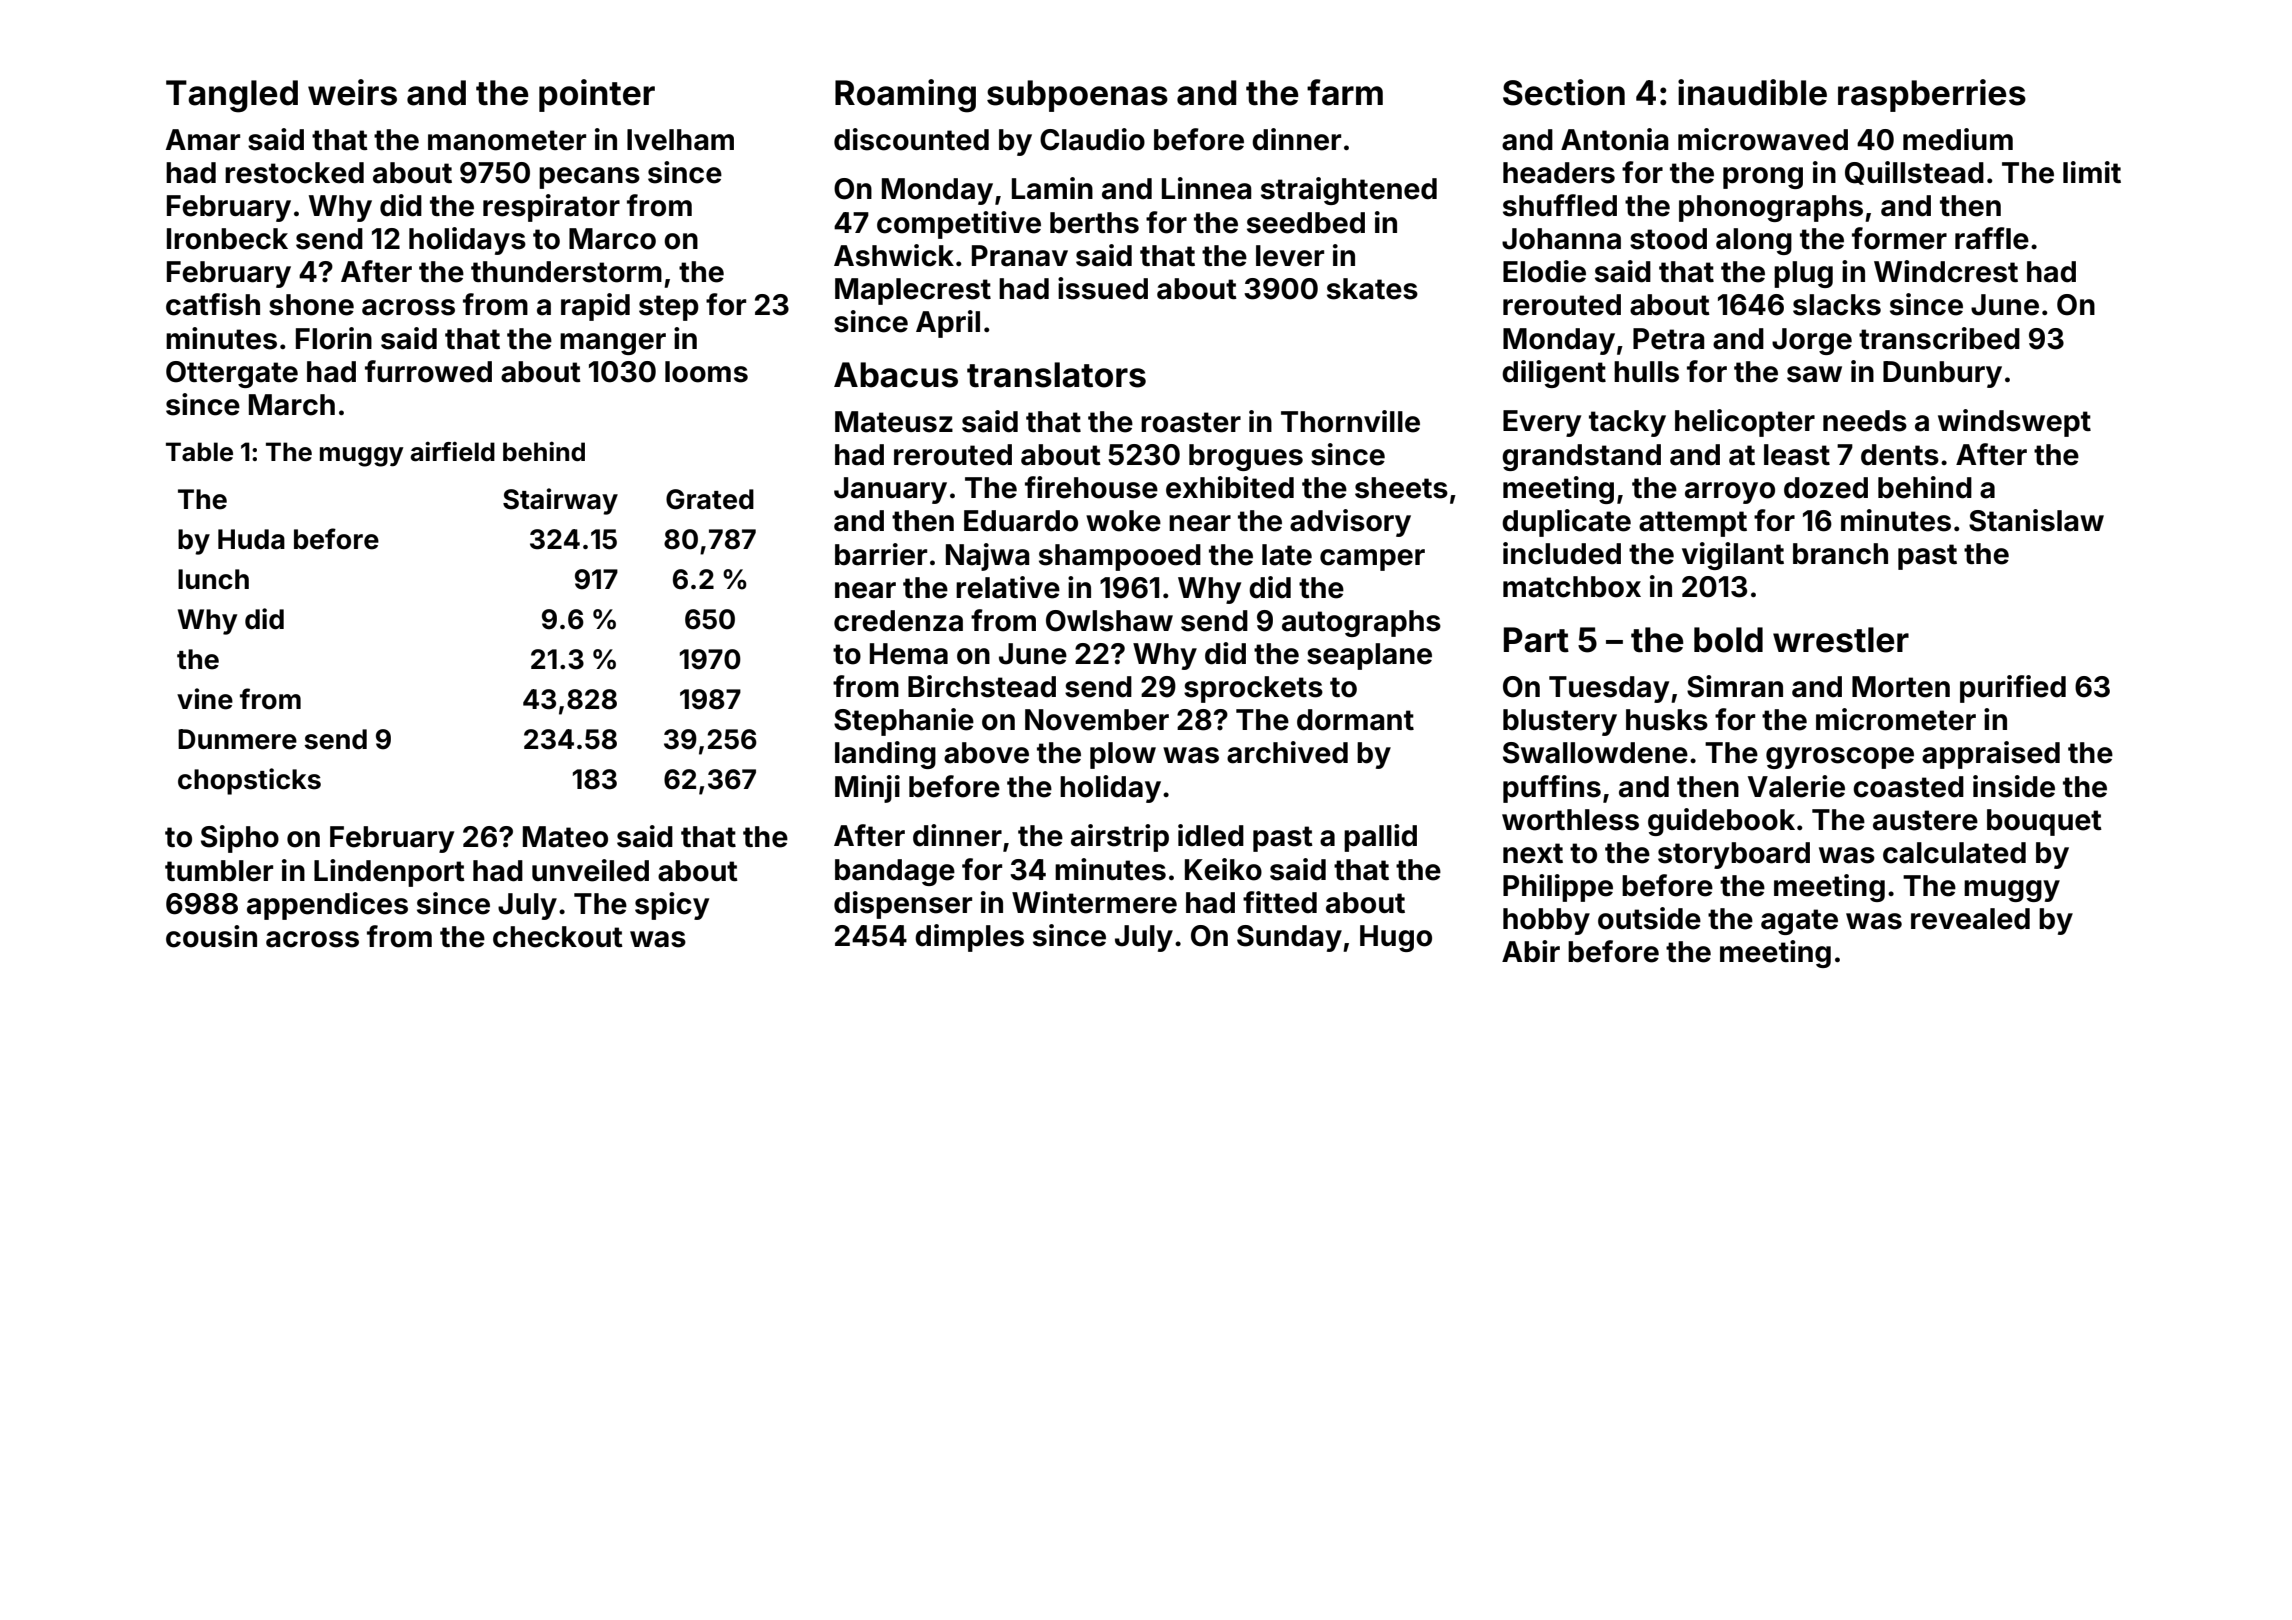 The width and height of the screenshot is (2292, 1620). I want to click on Ironbeck, so click(227, 239).
